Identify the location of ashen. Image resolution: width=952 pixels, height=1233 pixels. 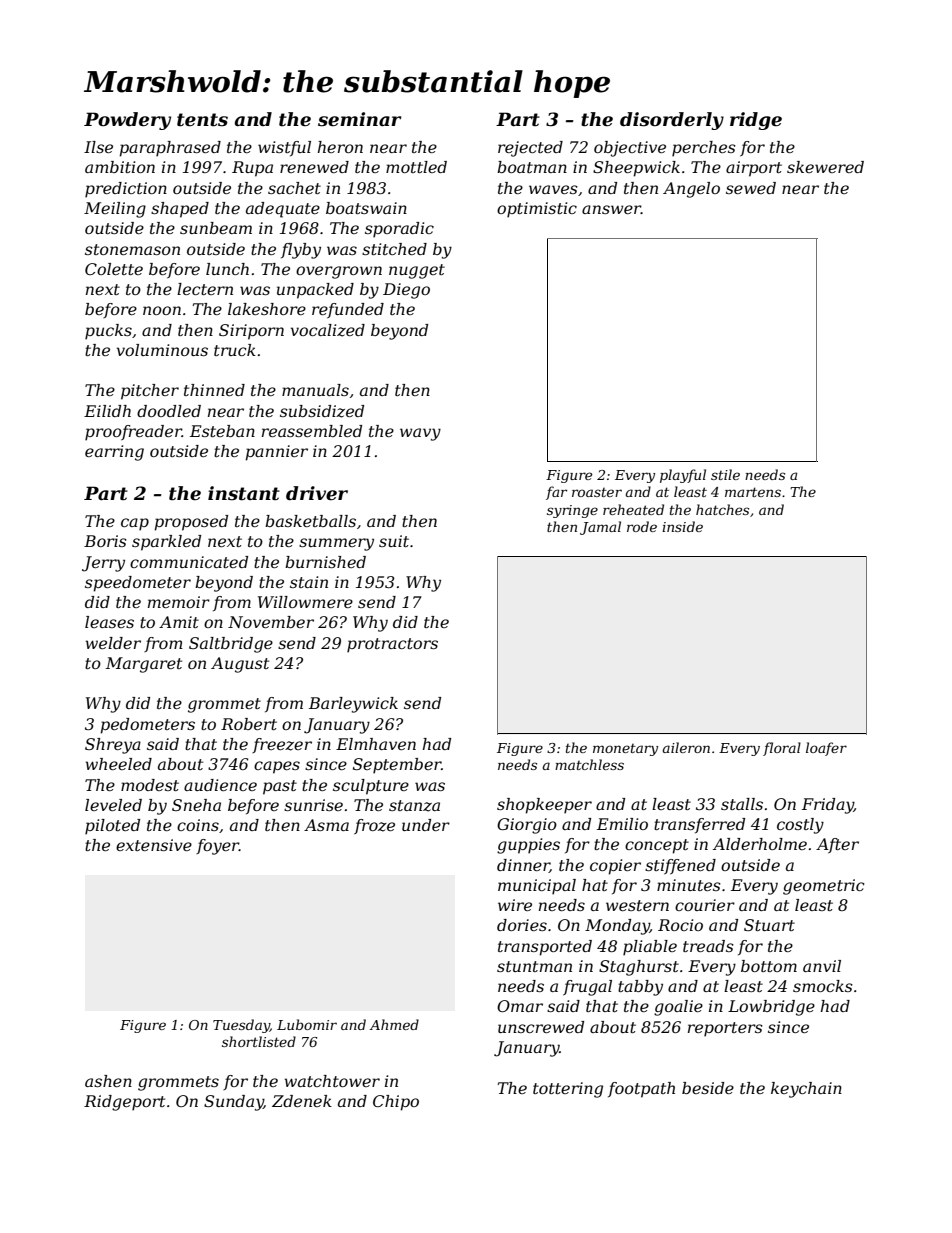
(108, 1081).
